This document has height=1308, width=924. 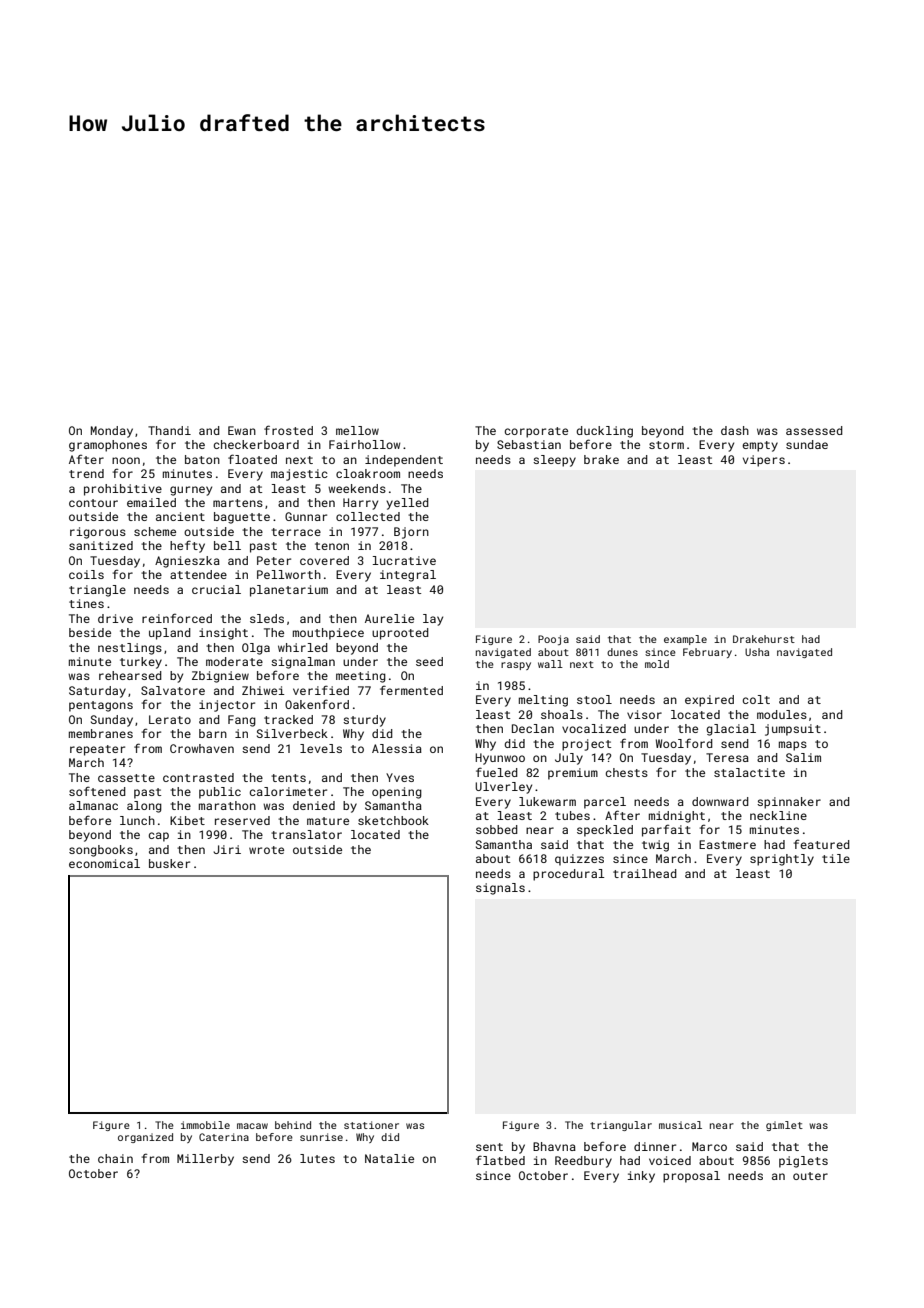 I want to click on outer, so click(x=810, y=1176).
